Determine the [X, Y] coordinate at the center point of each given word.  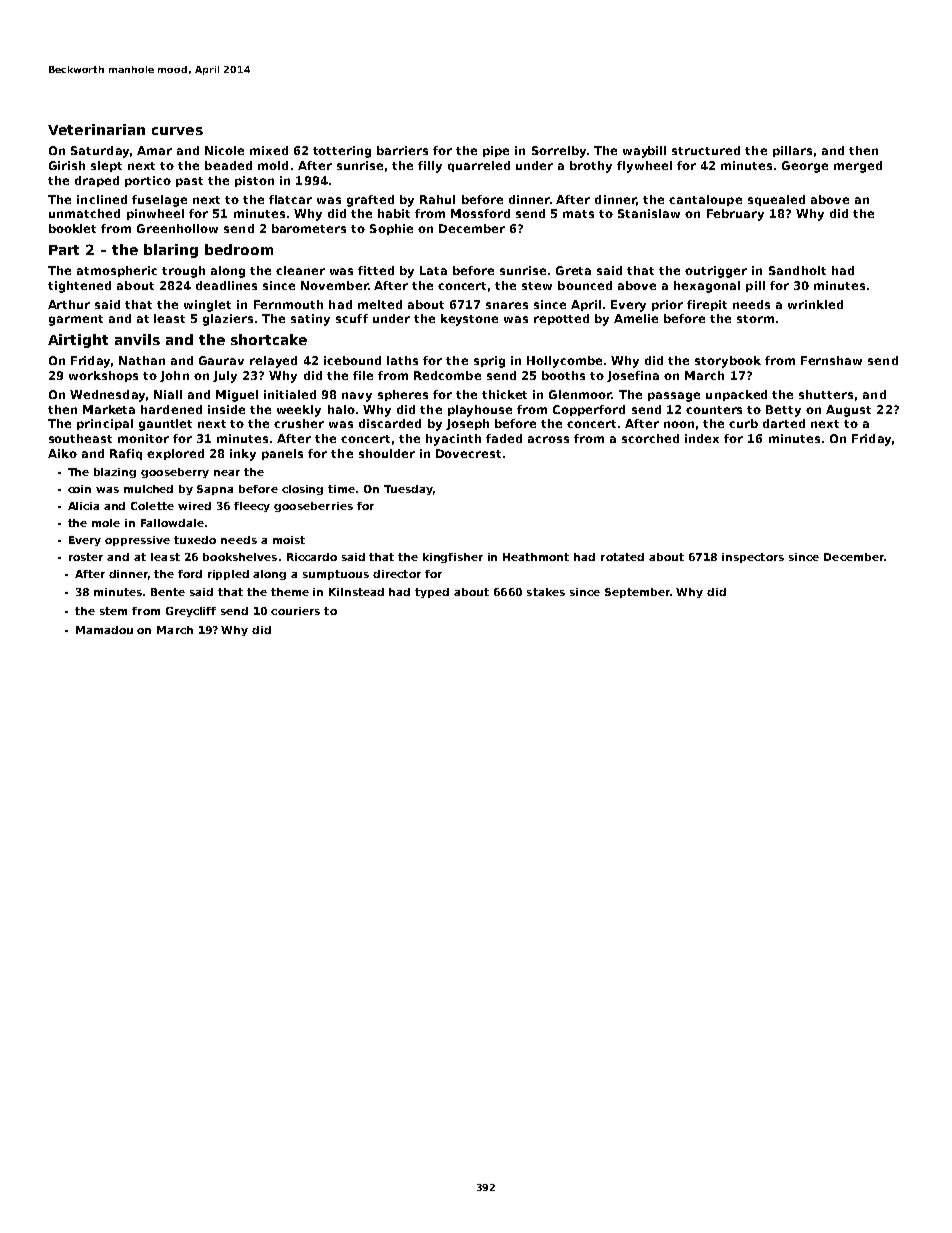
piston [254, 181]
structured [706, 150]
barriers [402, 150]
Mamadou [104, 630]
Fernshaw [831, 360]
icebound [352, 360]
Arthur [69, 304]
